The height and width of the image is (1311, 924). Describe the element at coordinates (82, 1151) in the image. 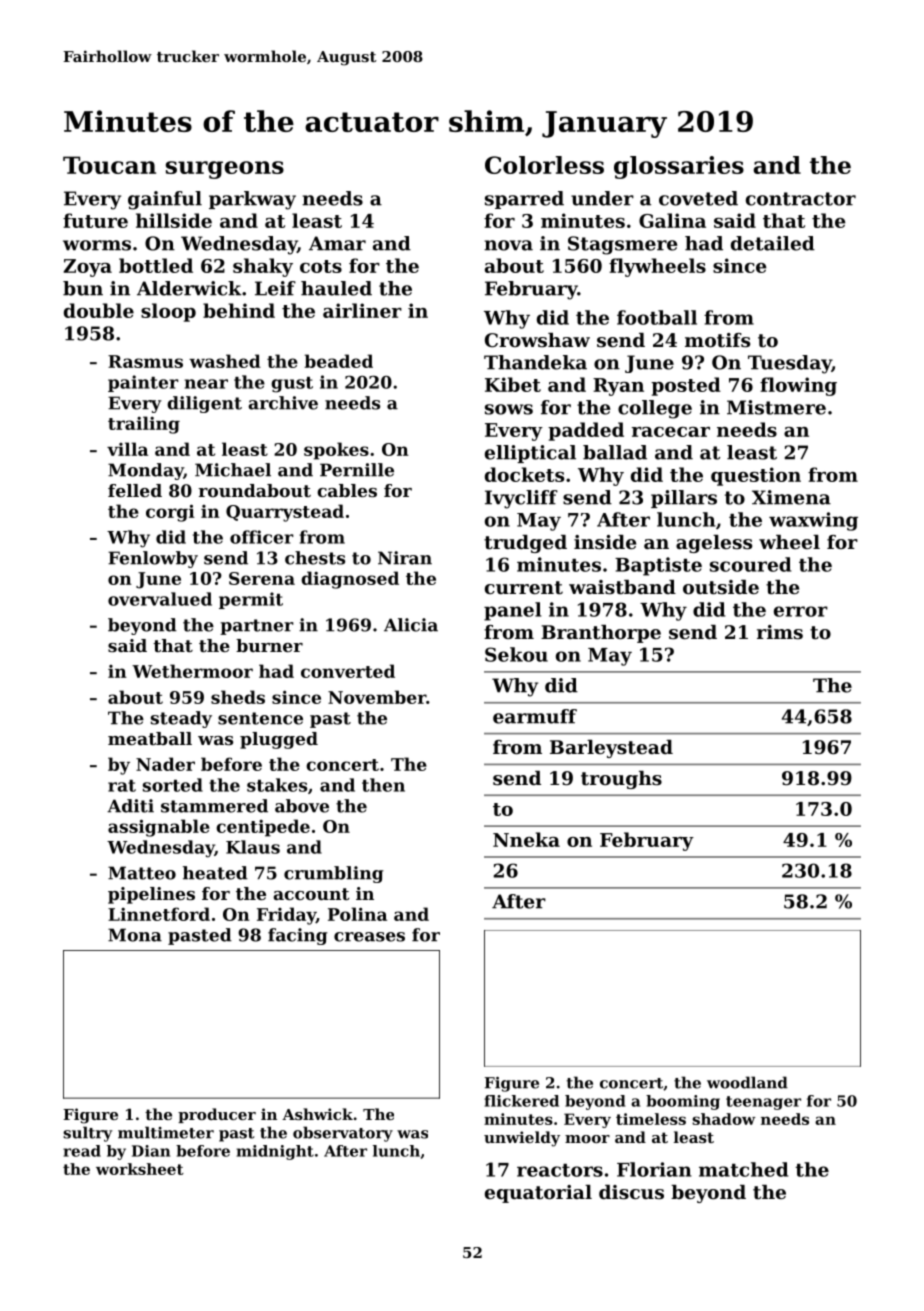

I see `read` at that location.
